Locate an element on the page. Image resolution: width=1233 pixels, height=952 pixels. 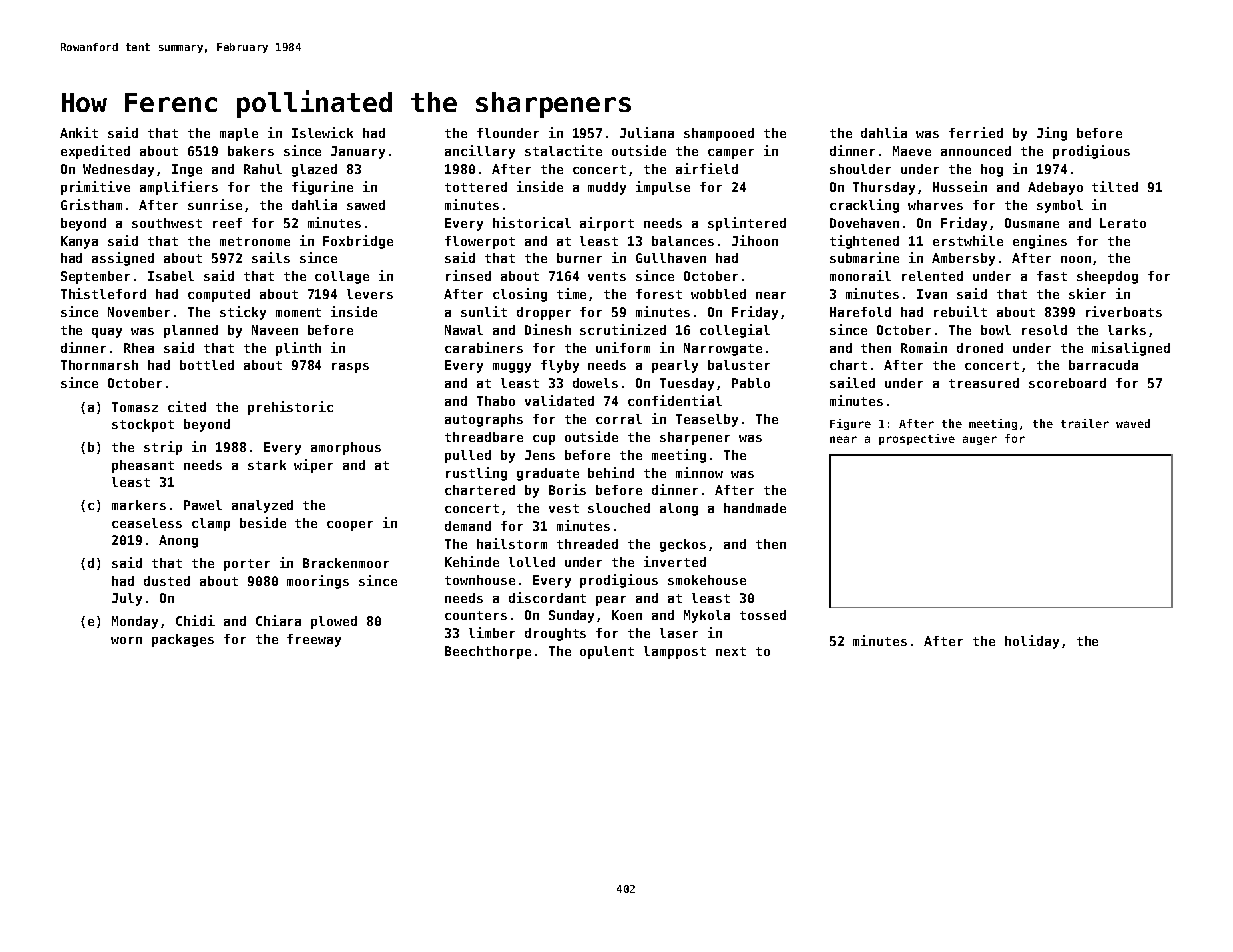
rebuilt is located at coordinates (960, 311).
